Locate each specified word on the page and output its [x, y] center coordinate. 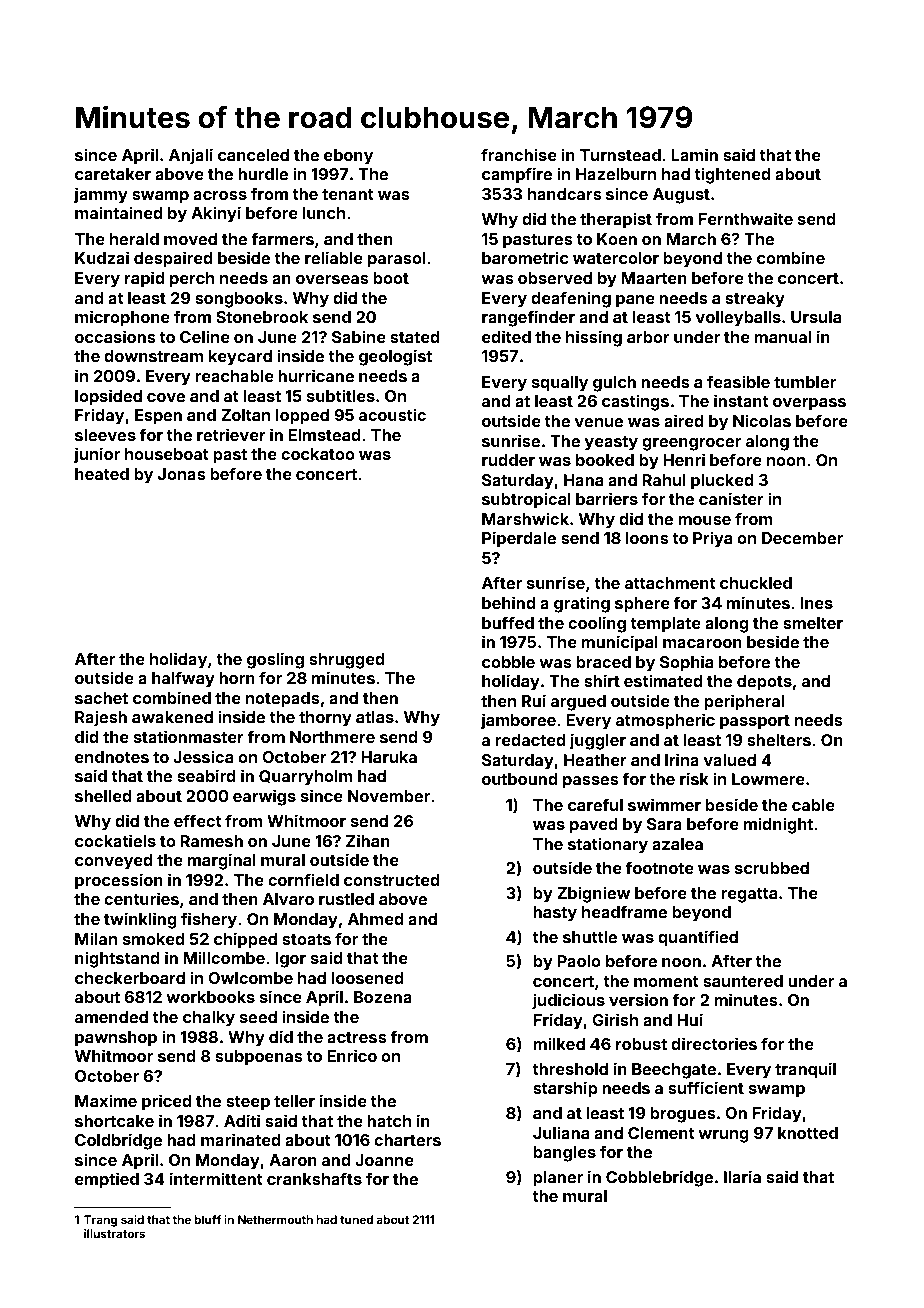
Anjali [191, 156]
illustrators [114, 1233]
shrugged [347, 661]
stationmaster [189, 736]
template [666, 625]
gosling [275, 660]
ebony [348, 157]
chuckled [756, 583]
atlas [375, 717]
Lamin [694, 154]
